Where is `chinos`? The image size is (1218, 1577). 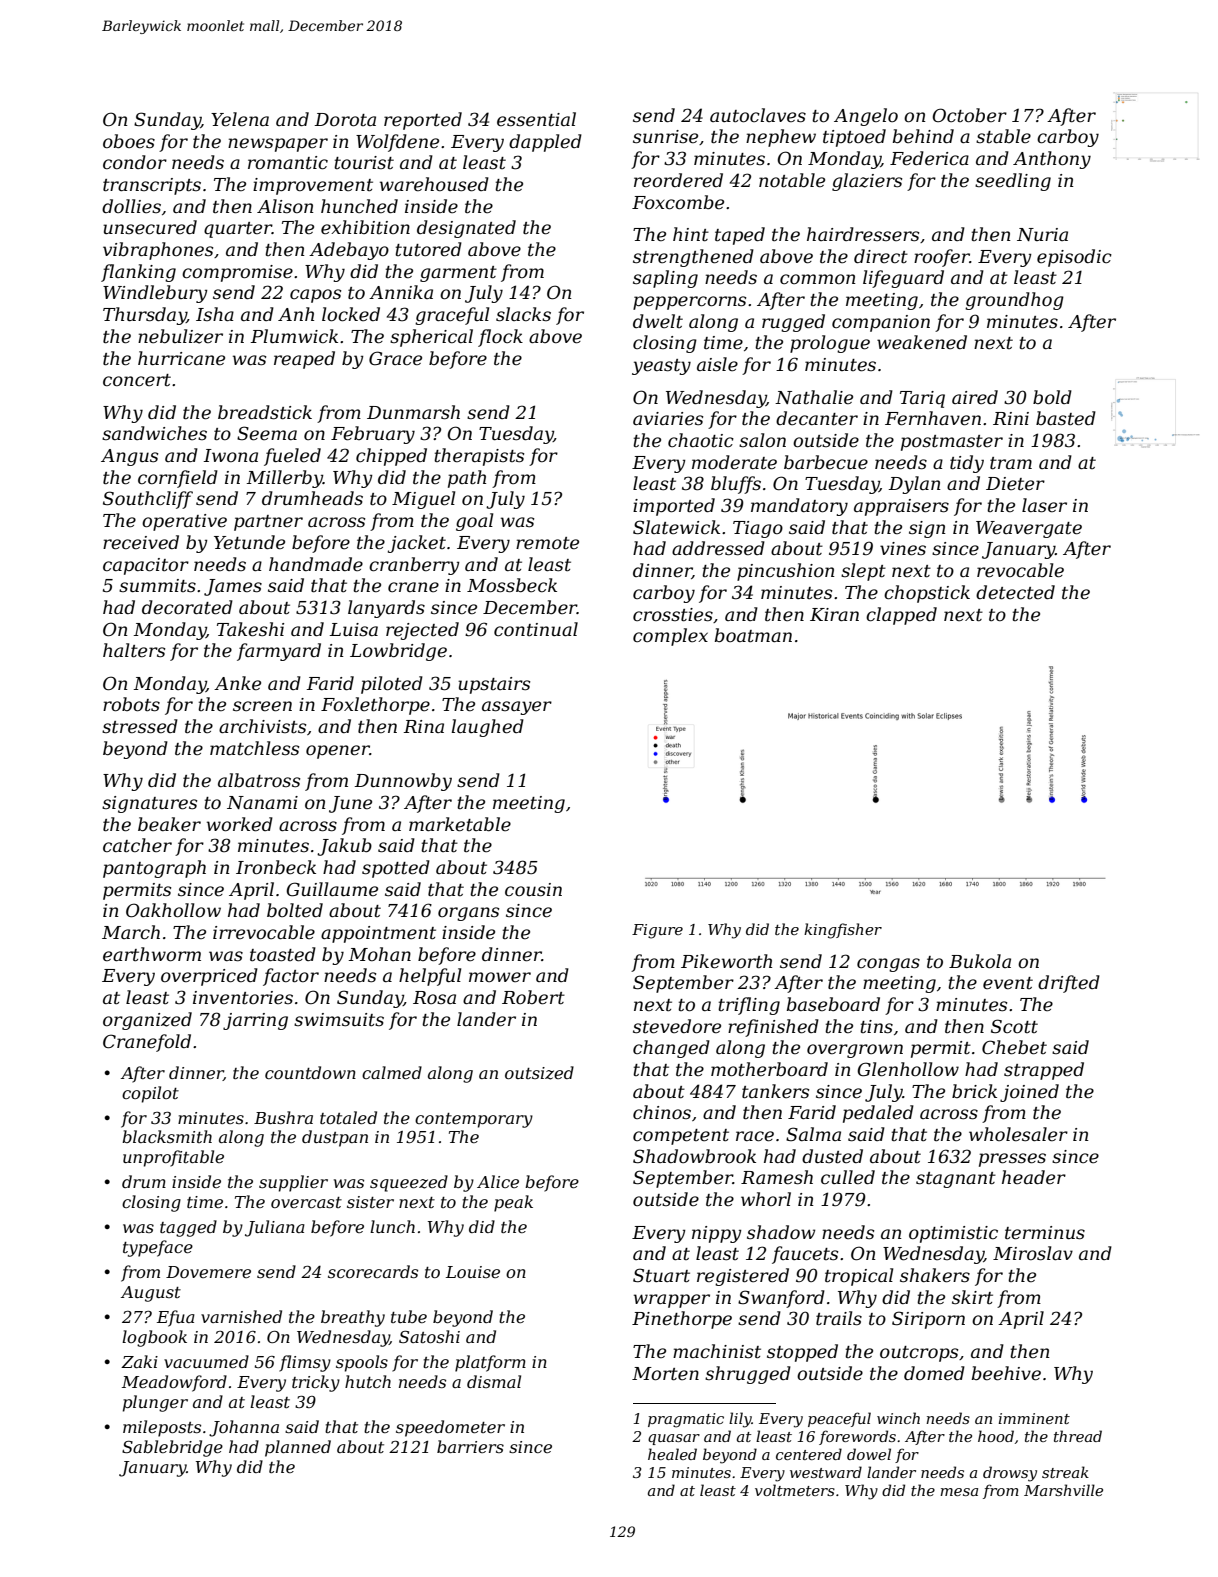 chinos is located at coordinates (662, 1112).
